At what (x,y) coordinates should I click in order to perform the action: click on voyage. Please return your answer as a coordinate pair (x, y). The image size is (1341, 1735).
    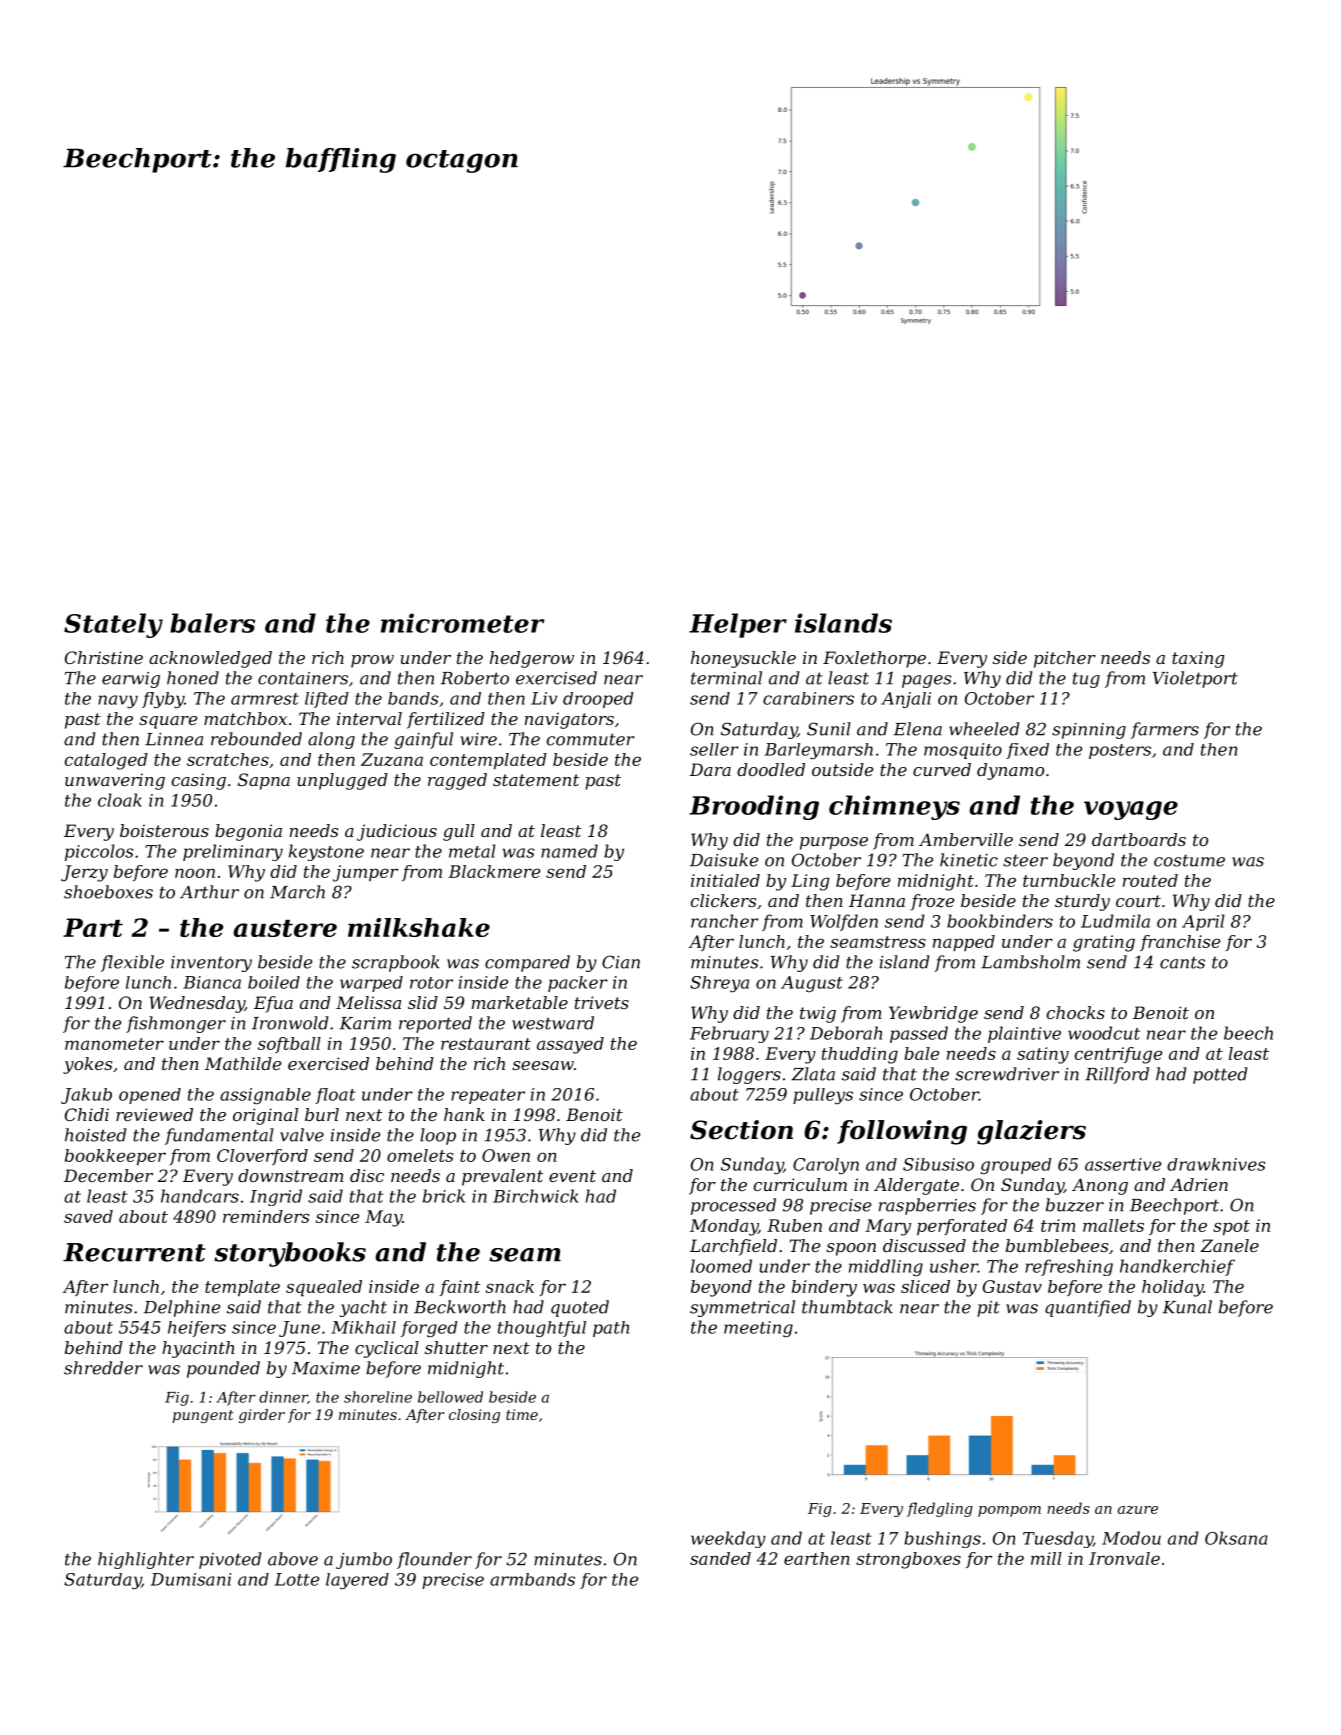
    Looking at the image, I should click on (1131, 810).
